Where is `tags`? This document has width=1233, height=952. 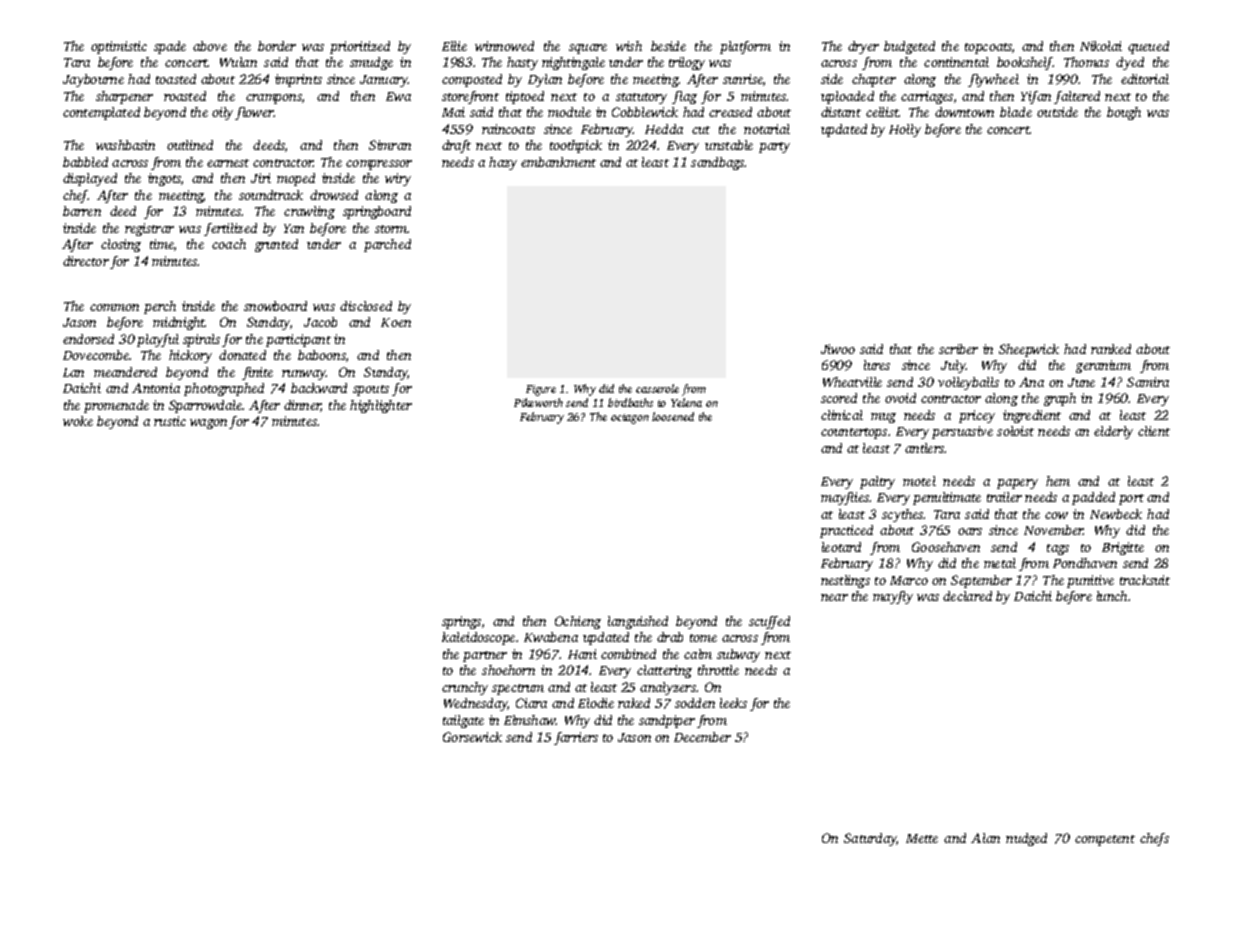 tags is located at coordinates (1058, 549).
